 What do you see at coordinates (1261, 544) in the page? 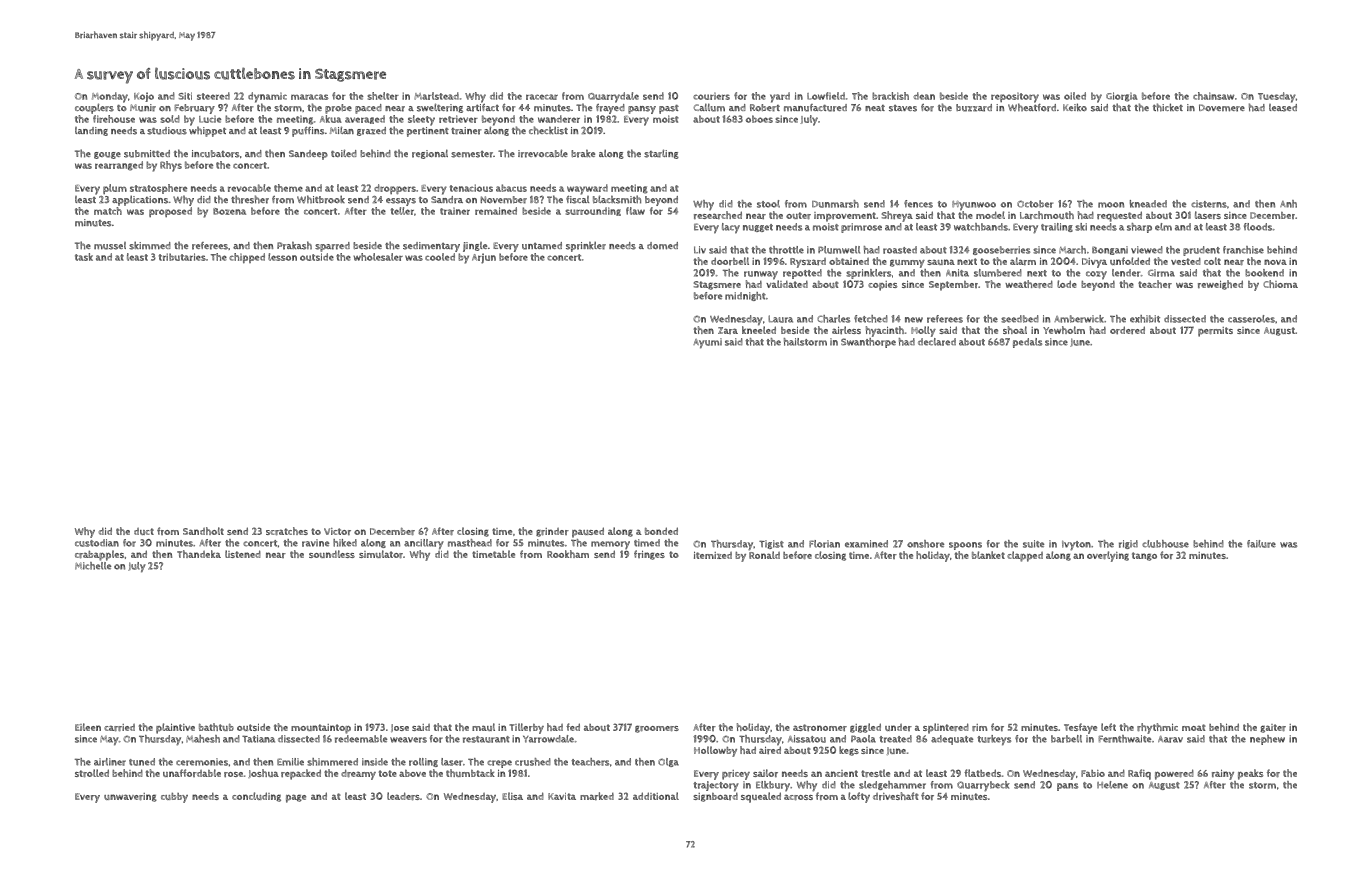
I see `failure` at bounding box center [1261, 544].
